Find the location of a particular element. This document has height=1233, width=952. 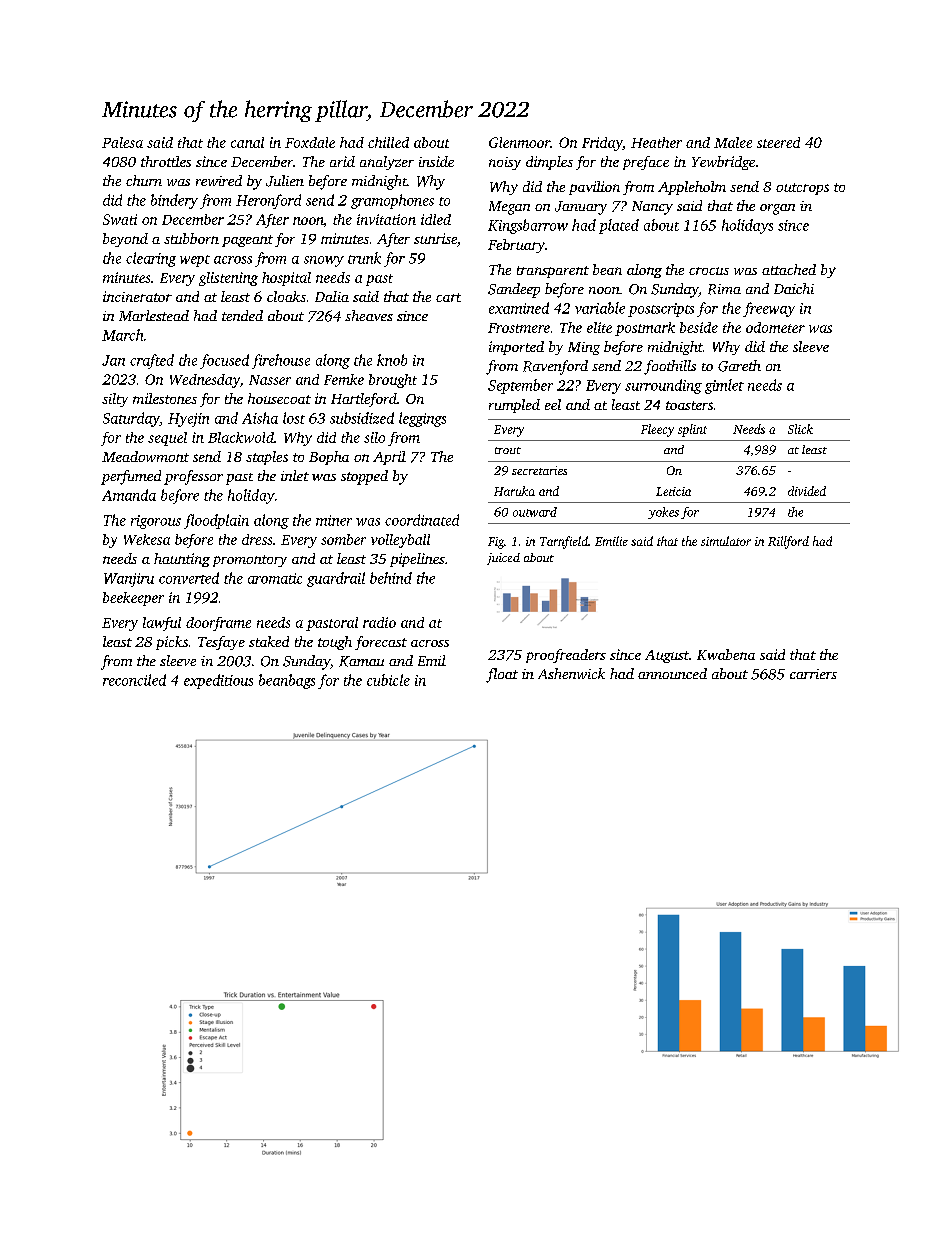

Rillford is located at coordinates (788, 542).
